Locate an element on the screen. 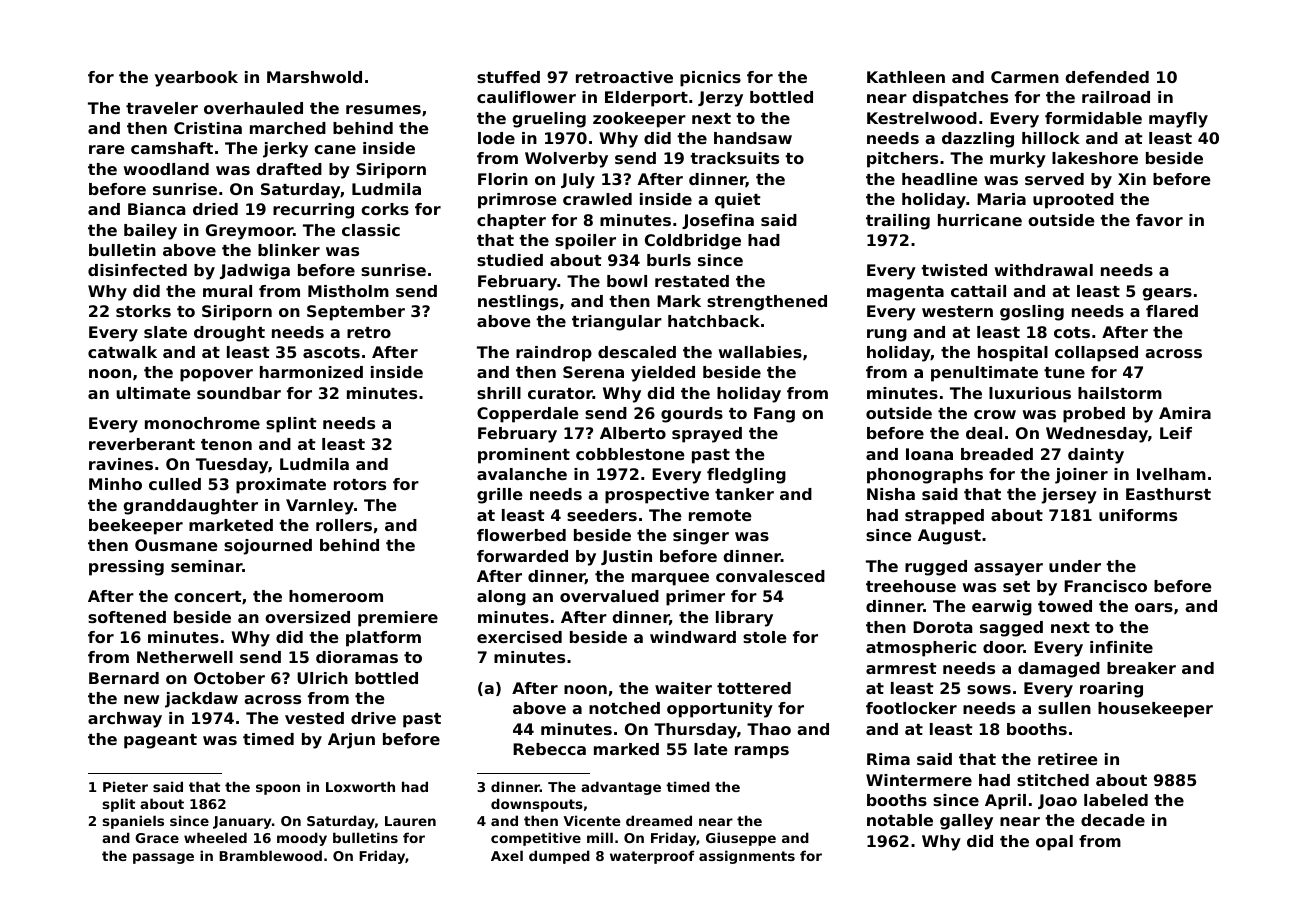  Leif is located at coordinates (1176, 433).
